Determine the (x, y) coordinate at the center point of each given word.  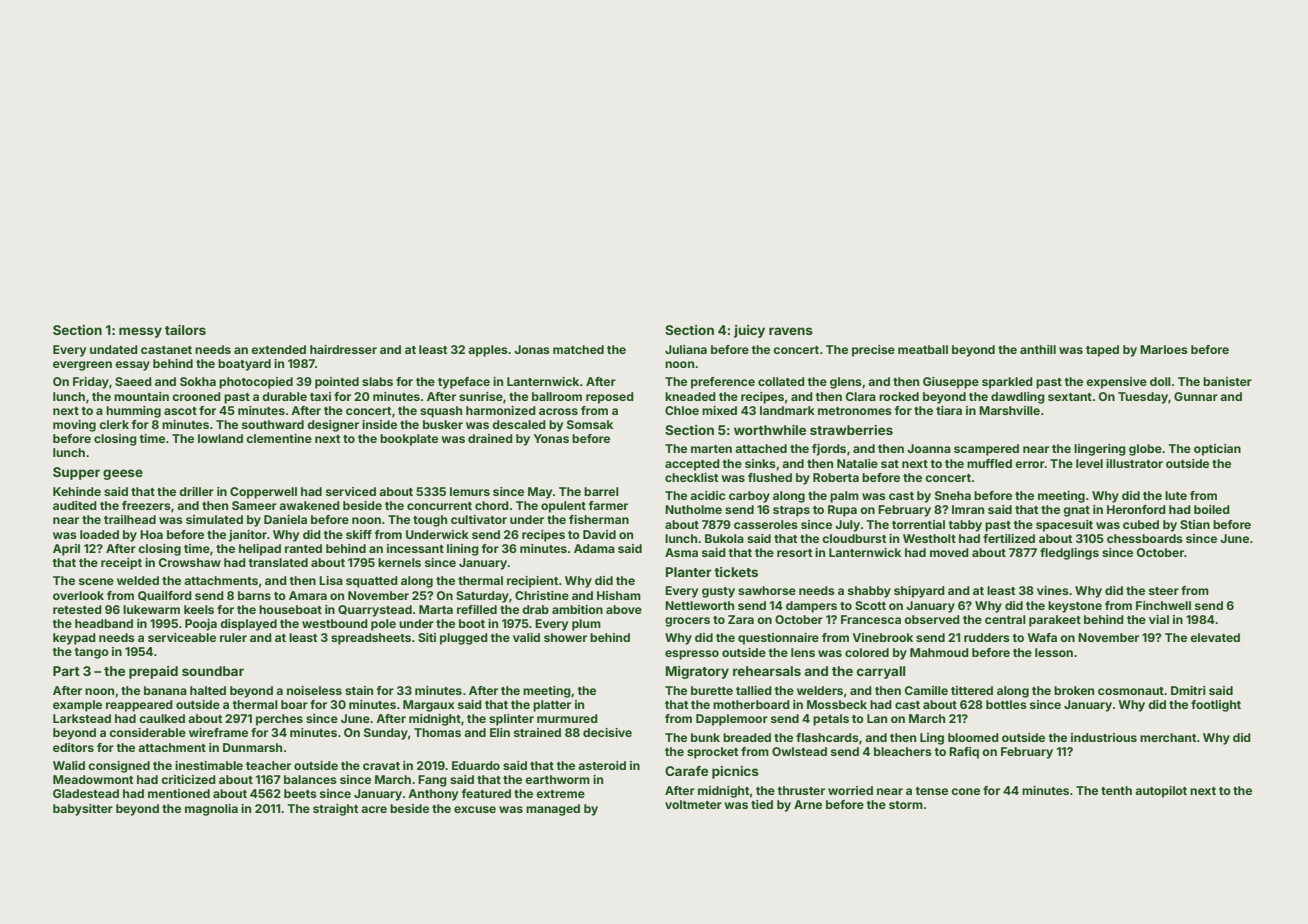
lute (1176, 495)
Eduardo (476, 765)
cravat (381, 766)
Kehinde (77, 491)
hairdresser (343, 349)
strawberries (851, 430)
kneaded (690, 396)
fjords (829, 450)
